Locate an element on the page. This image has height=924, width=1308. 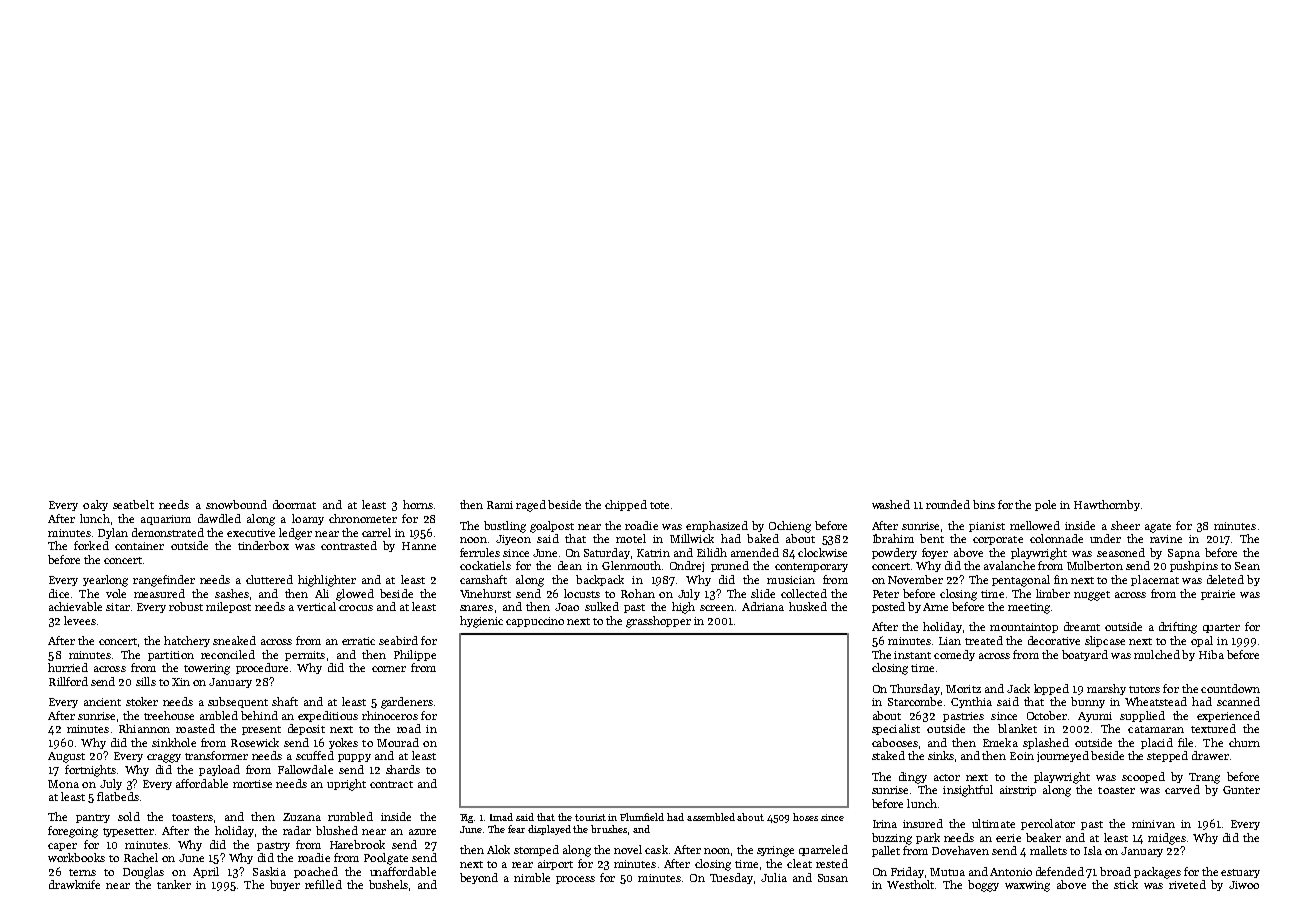
Harebrook is located at coordinates (357, 844).
